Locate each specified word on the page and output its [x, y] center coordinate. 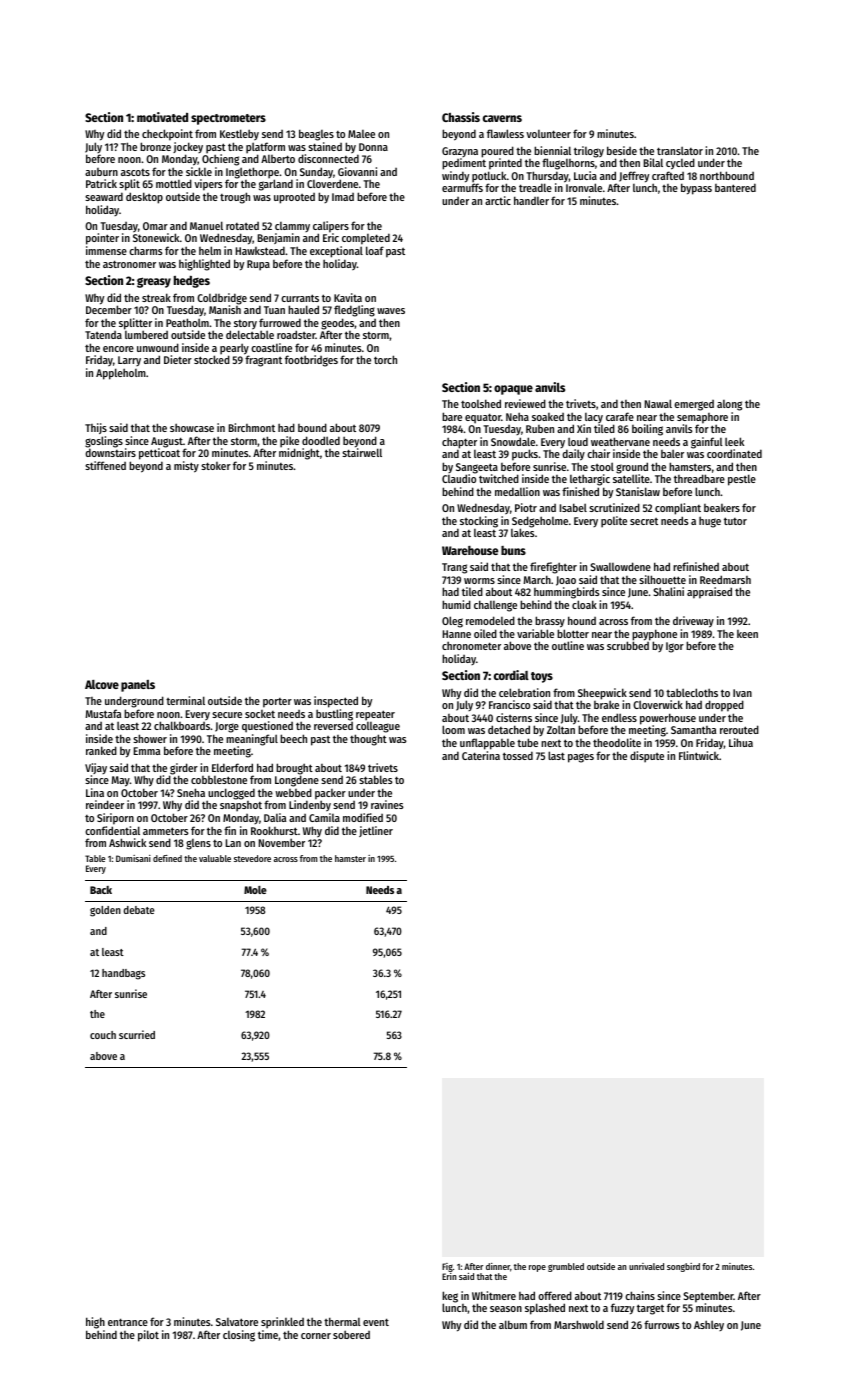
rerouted [739, 729]
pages [581, 758]
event [376, 1322]
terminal [185, 700]
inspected [336, 702]
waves [391, 311]
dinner [498, 1266]
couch [103, 1035]
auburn [101, 172]
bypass [696, 189]
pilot [148, 1336]
